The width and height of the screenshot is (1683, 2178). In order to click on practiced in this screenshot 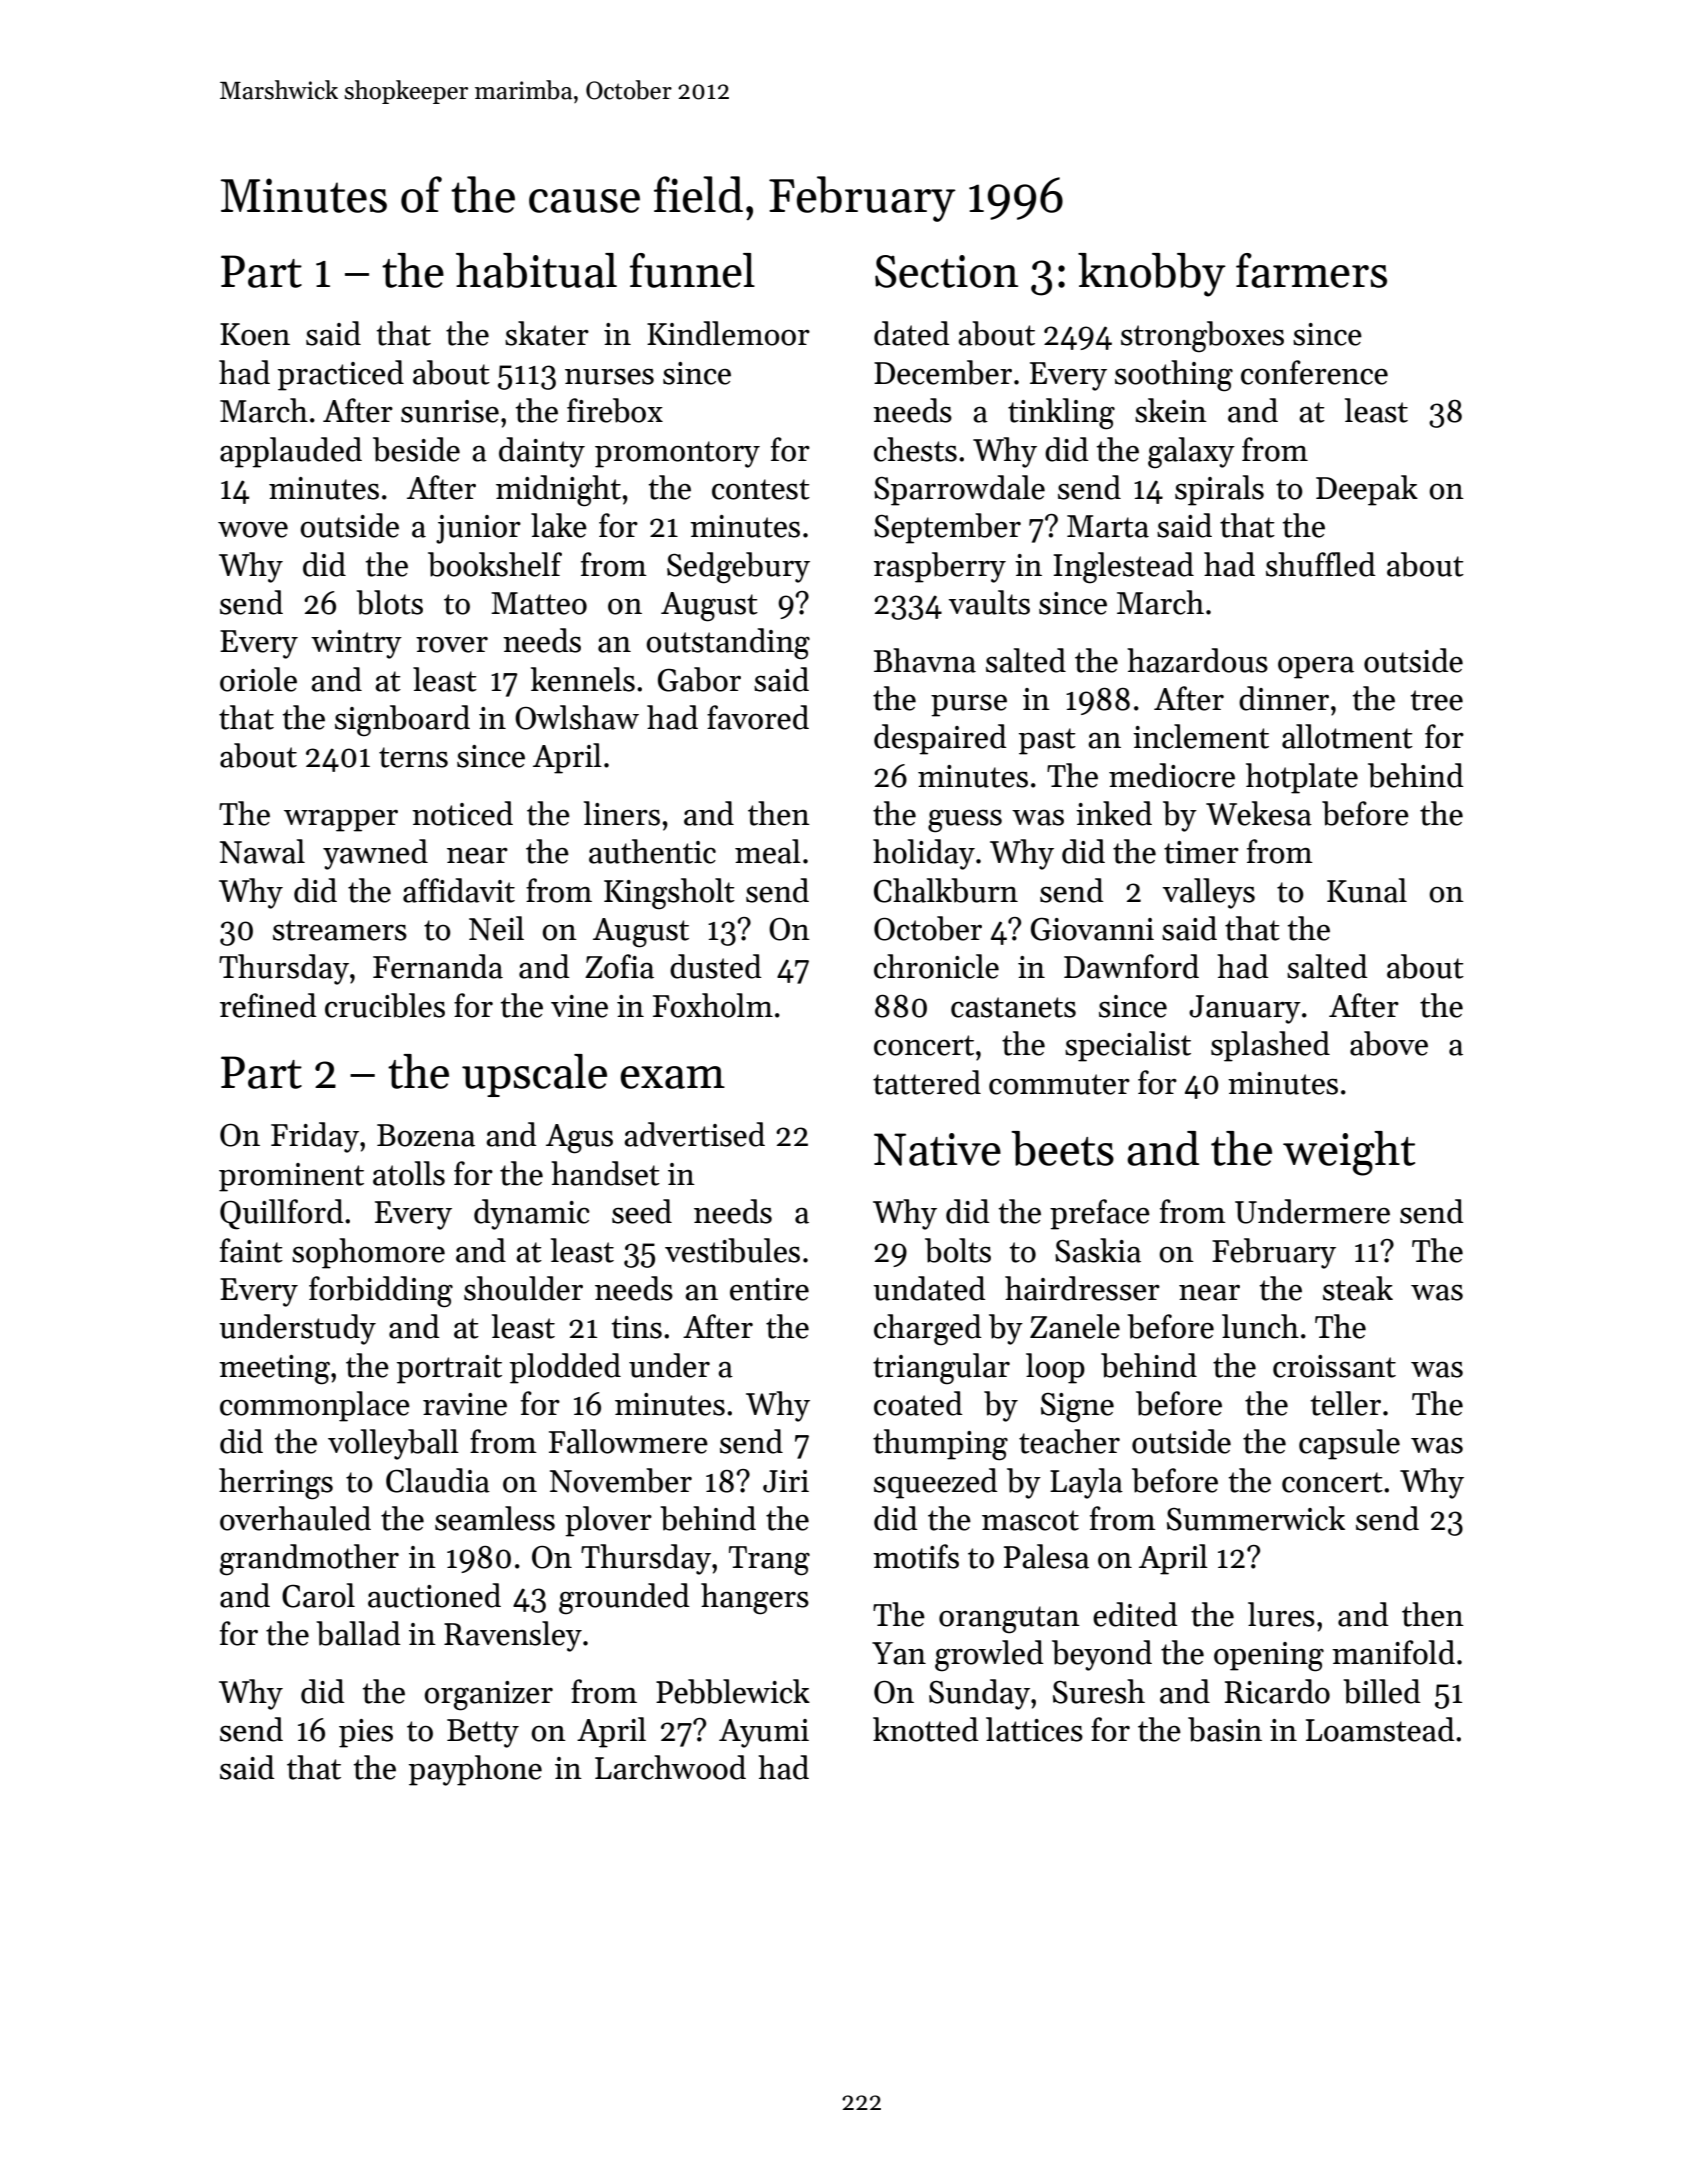, I will do `click(341, 375)`.
